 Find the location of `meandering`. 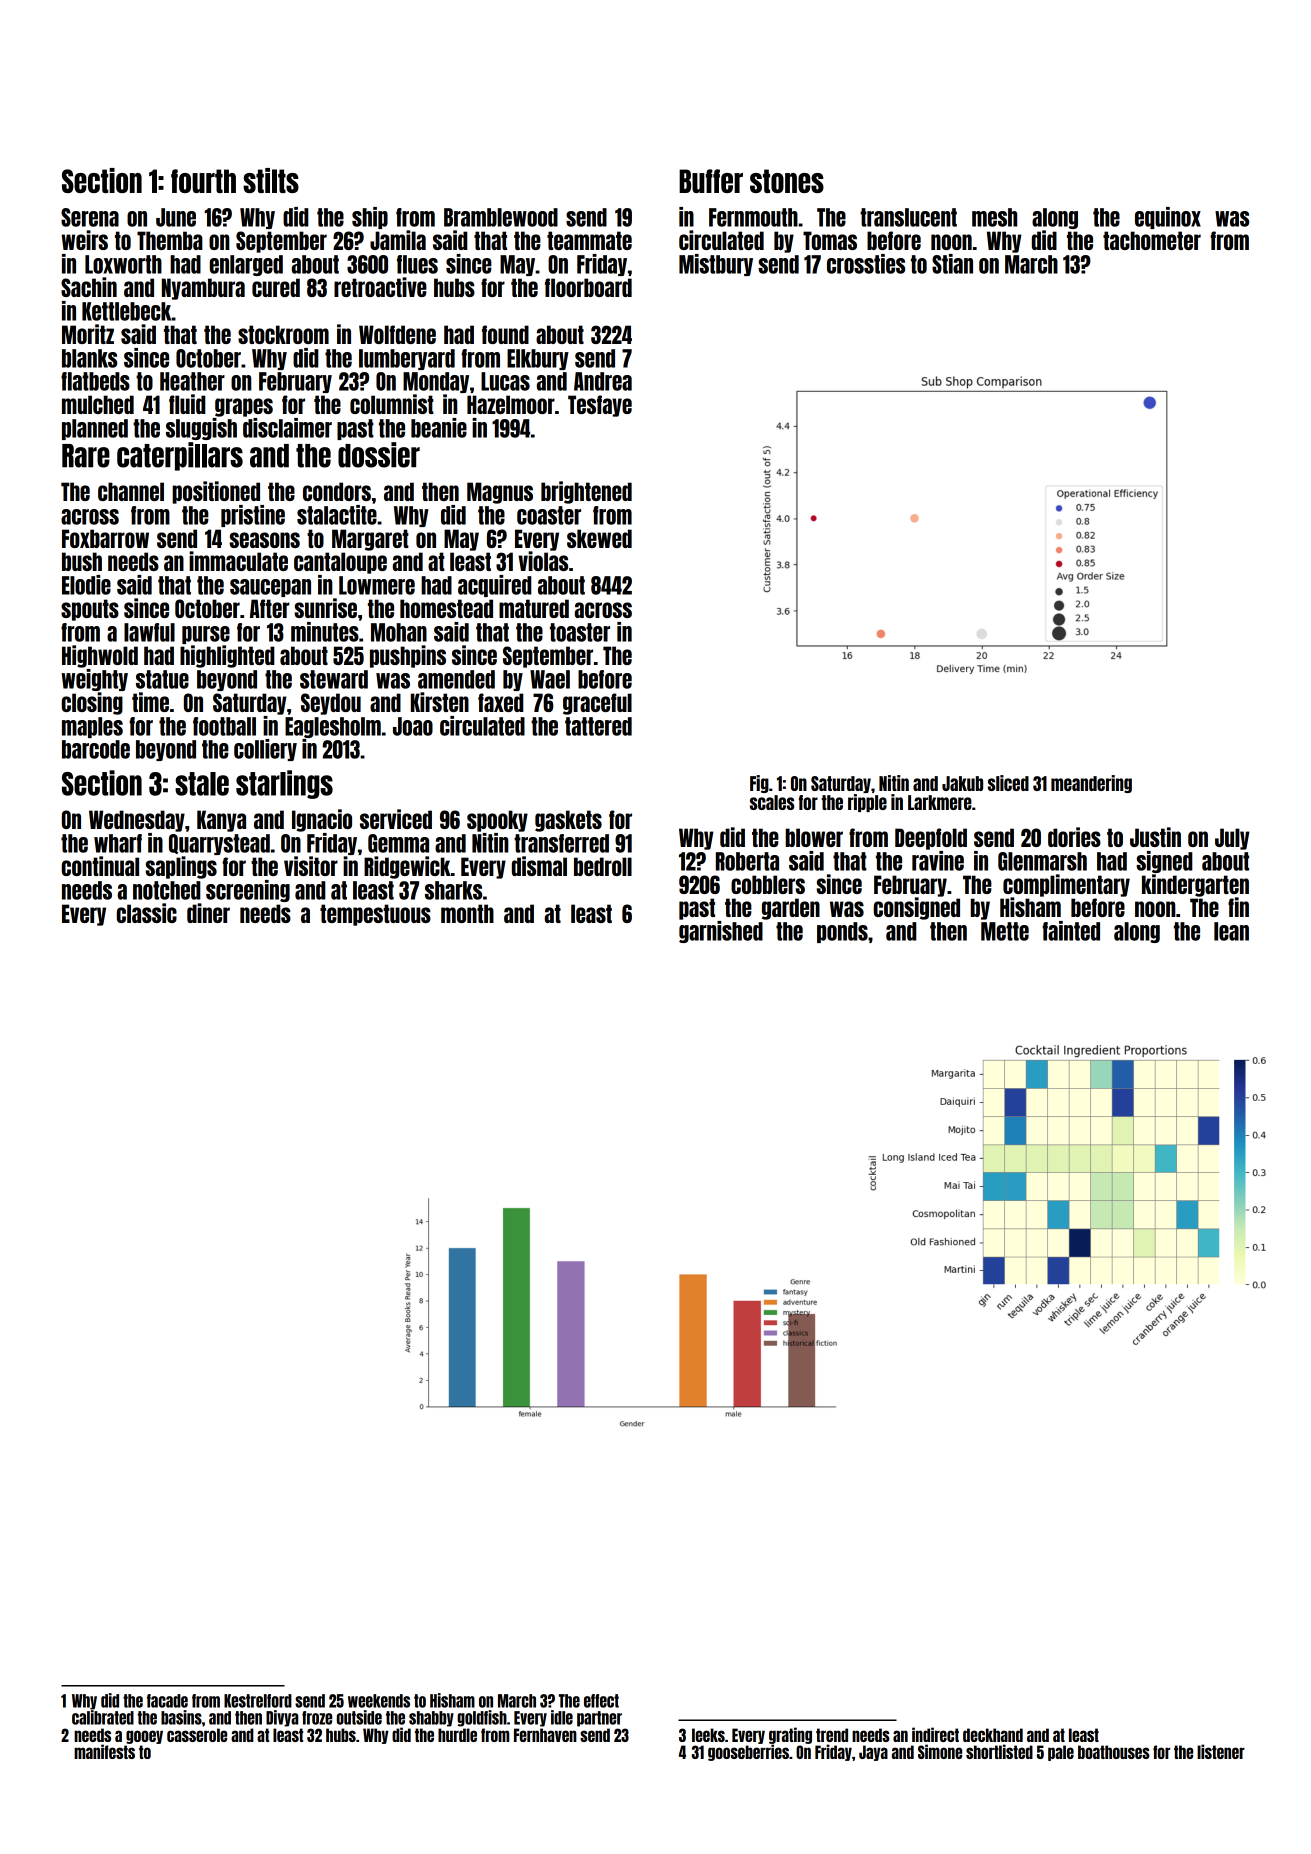

meandering is located at coordinates (1091, 784).
